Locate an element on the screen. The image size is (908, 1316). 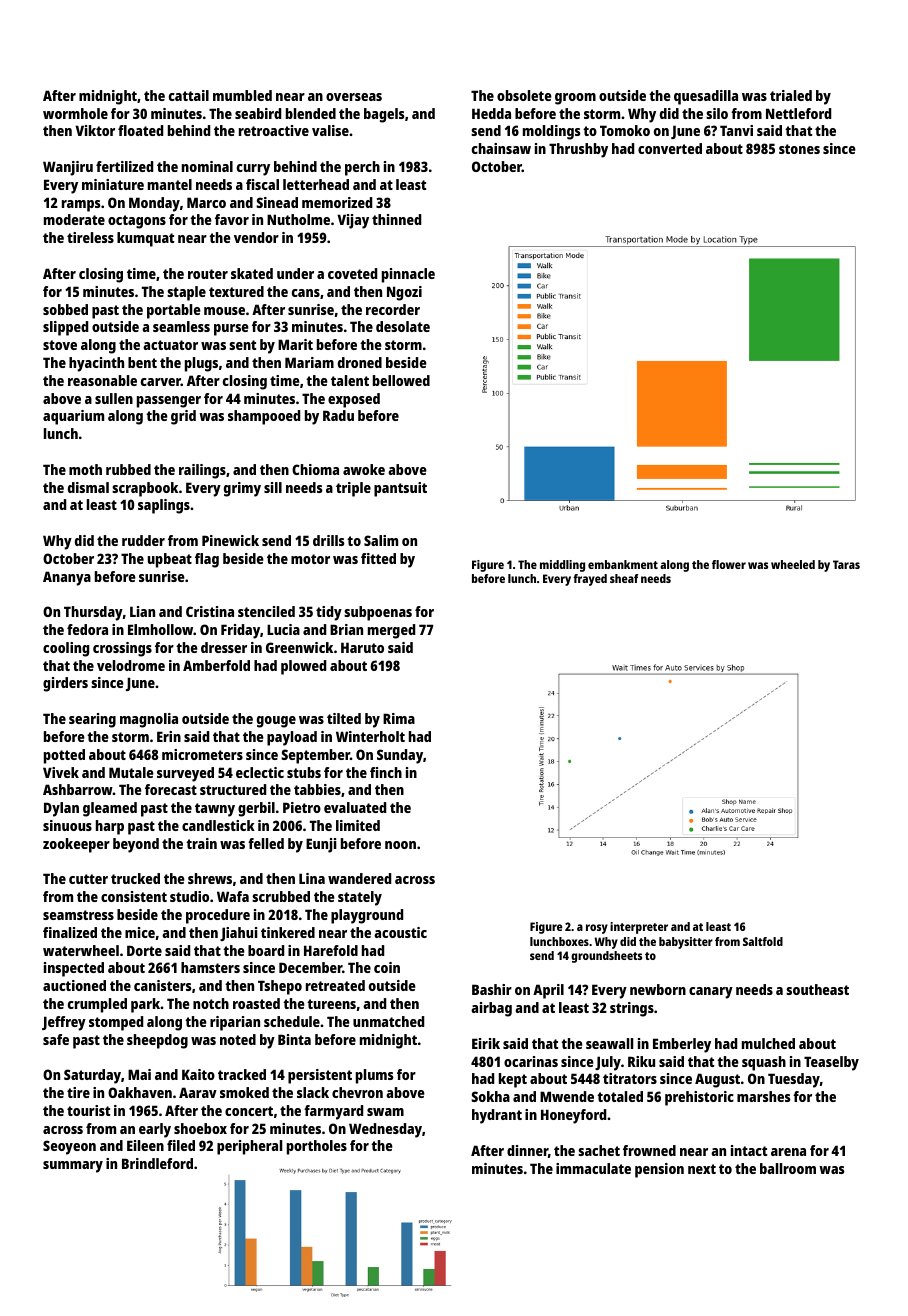
perch is located at coordinates (362, 168).
